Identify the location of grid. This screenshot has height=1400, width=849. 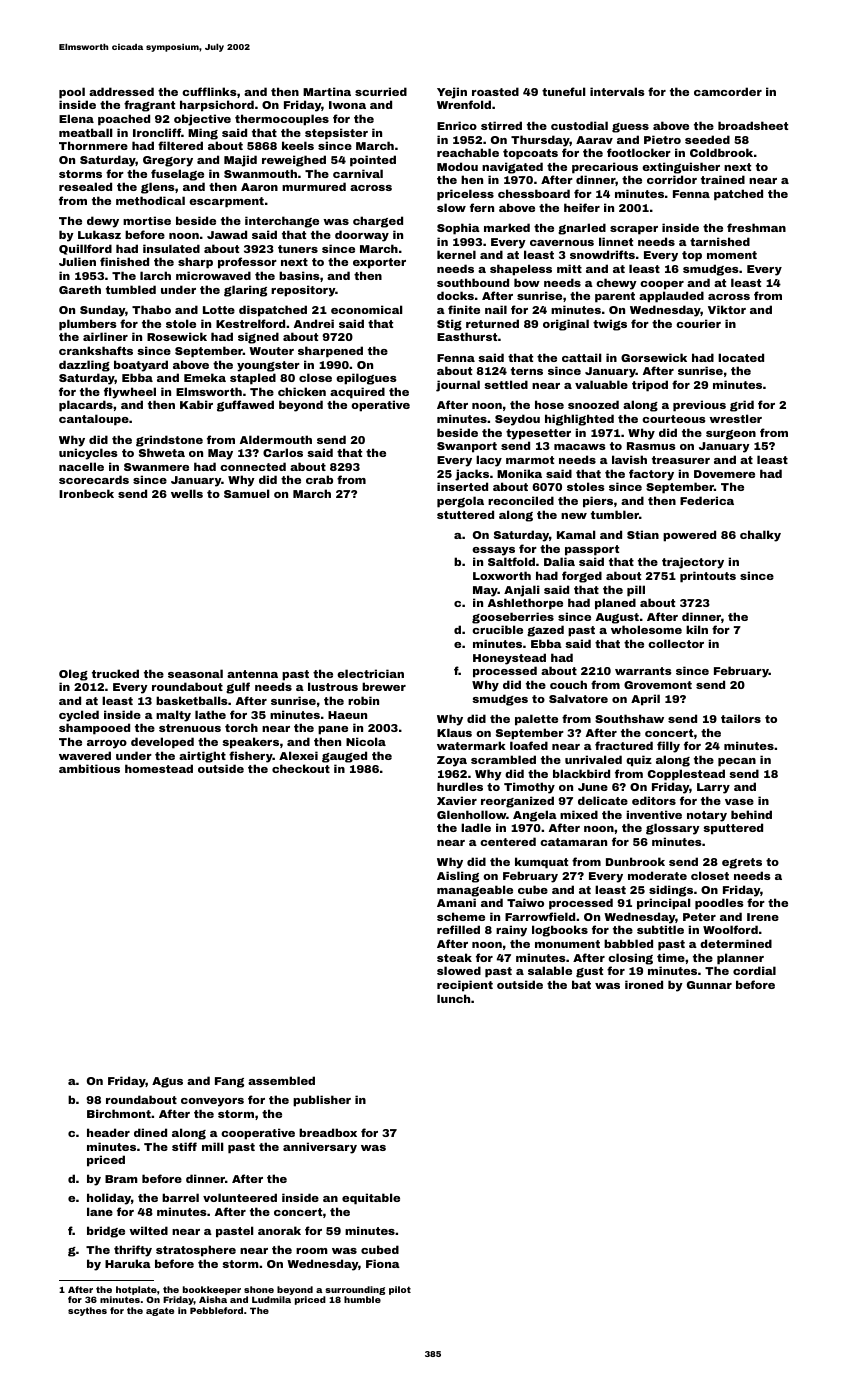
(742, 406).
